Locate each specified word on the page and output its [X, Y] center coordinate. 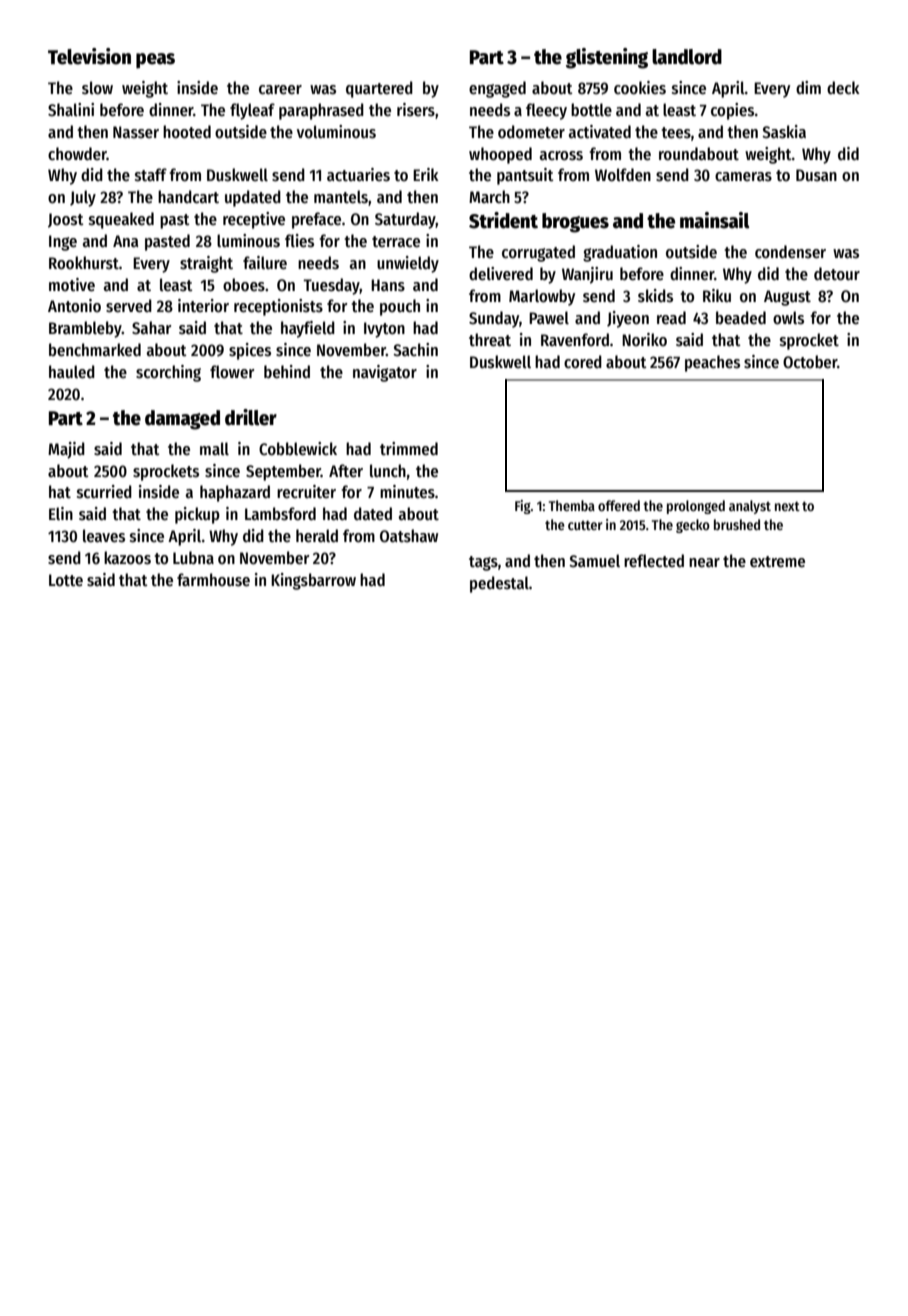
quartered [379, 89]
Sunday [494, 319]
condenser [790, 252]
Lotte [66, 580]
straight [206, 264]
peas [155, 61]
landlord [687, 57]
